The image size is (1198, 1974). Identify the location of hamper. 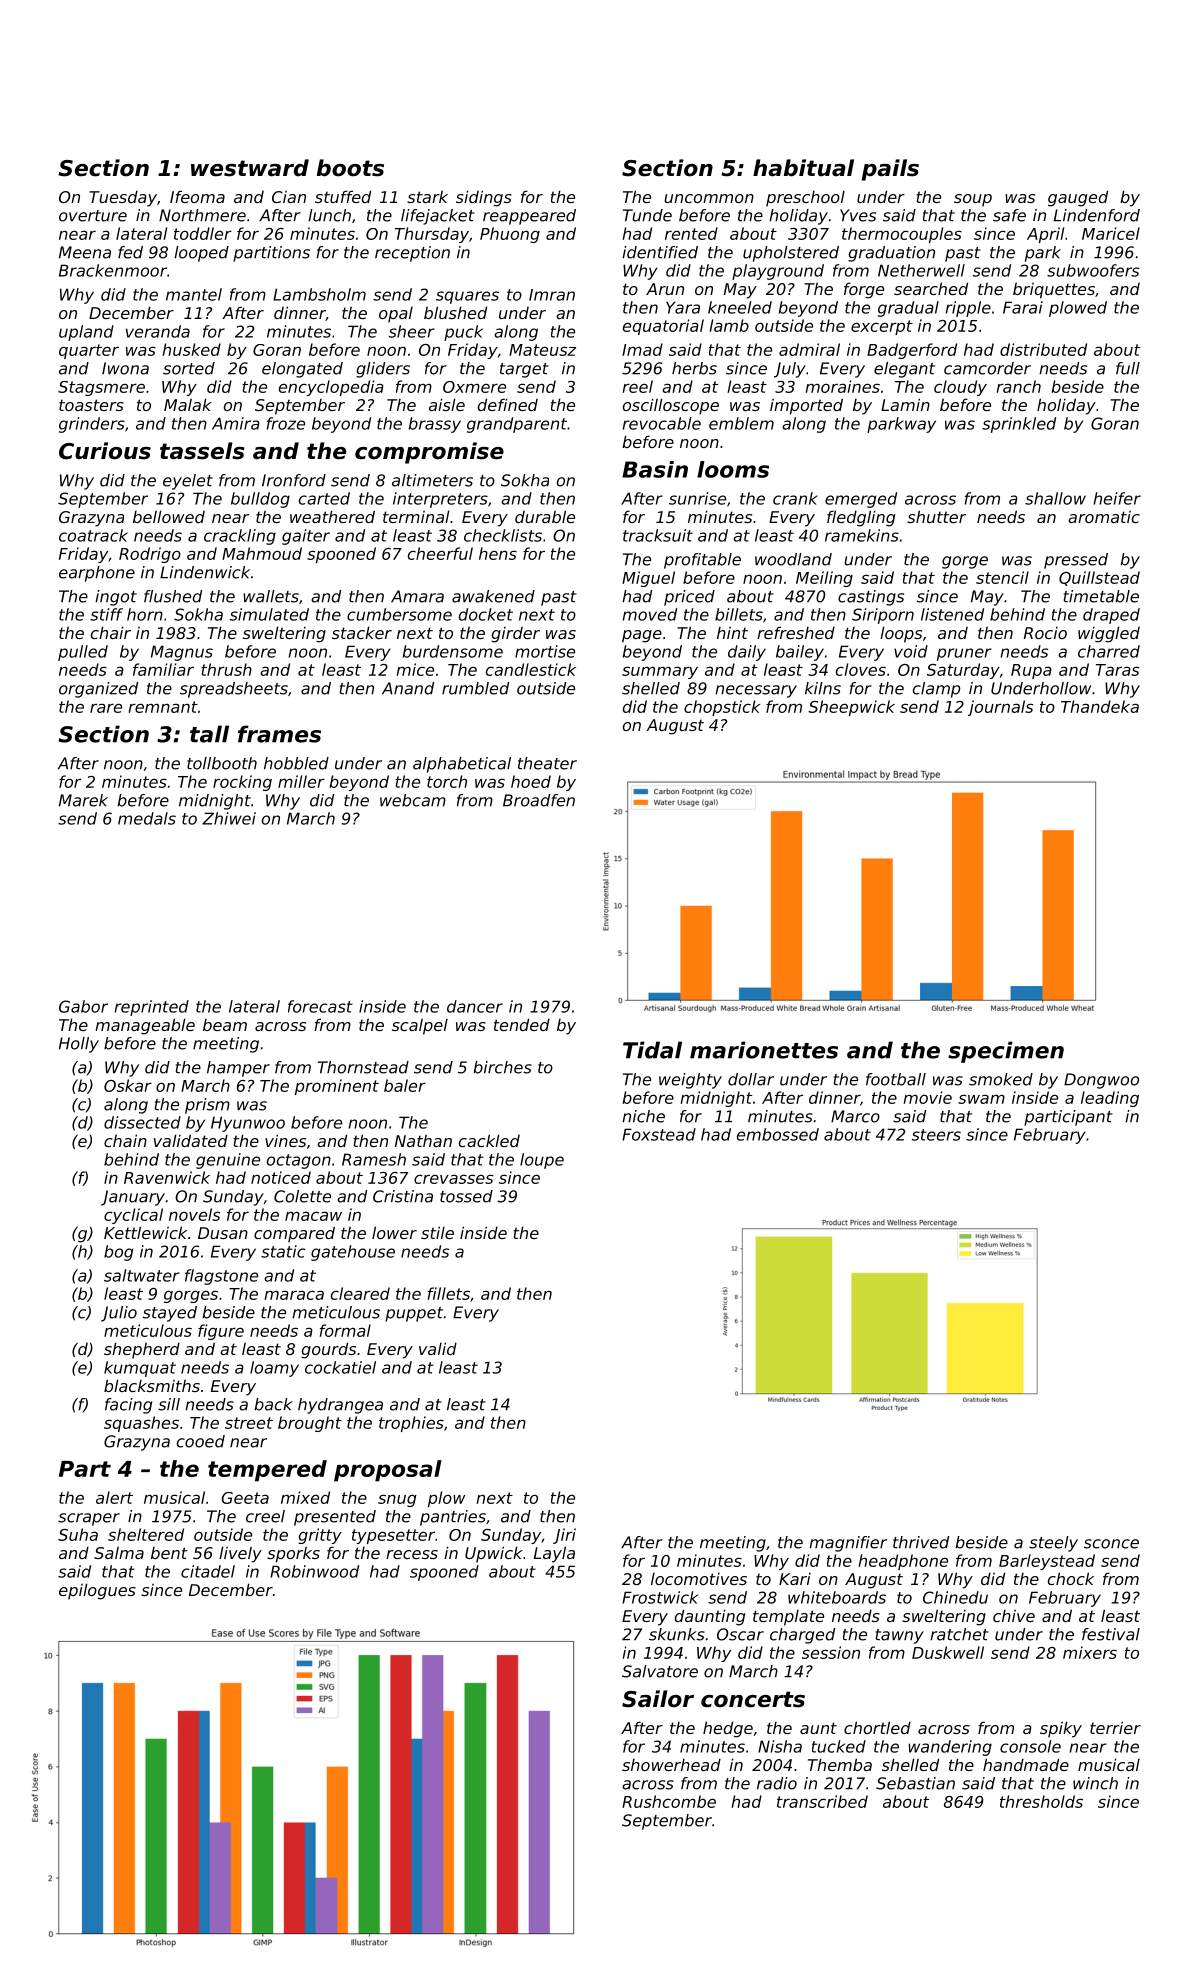
(238, 1069).
